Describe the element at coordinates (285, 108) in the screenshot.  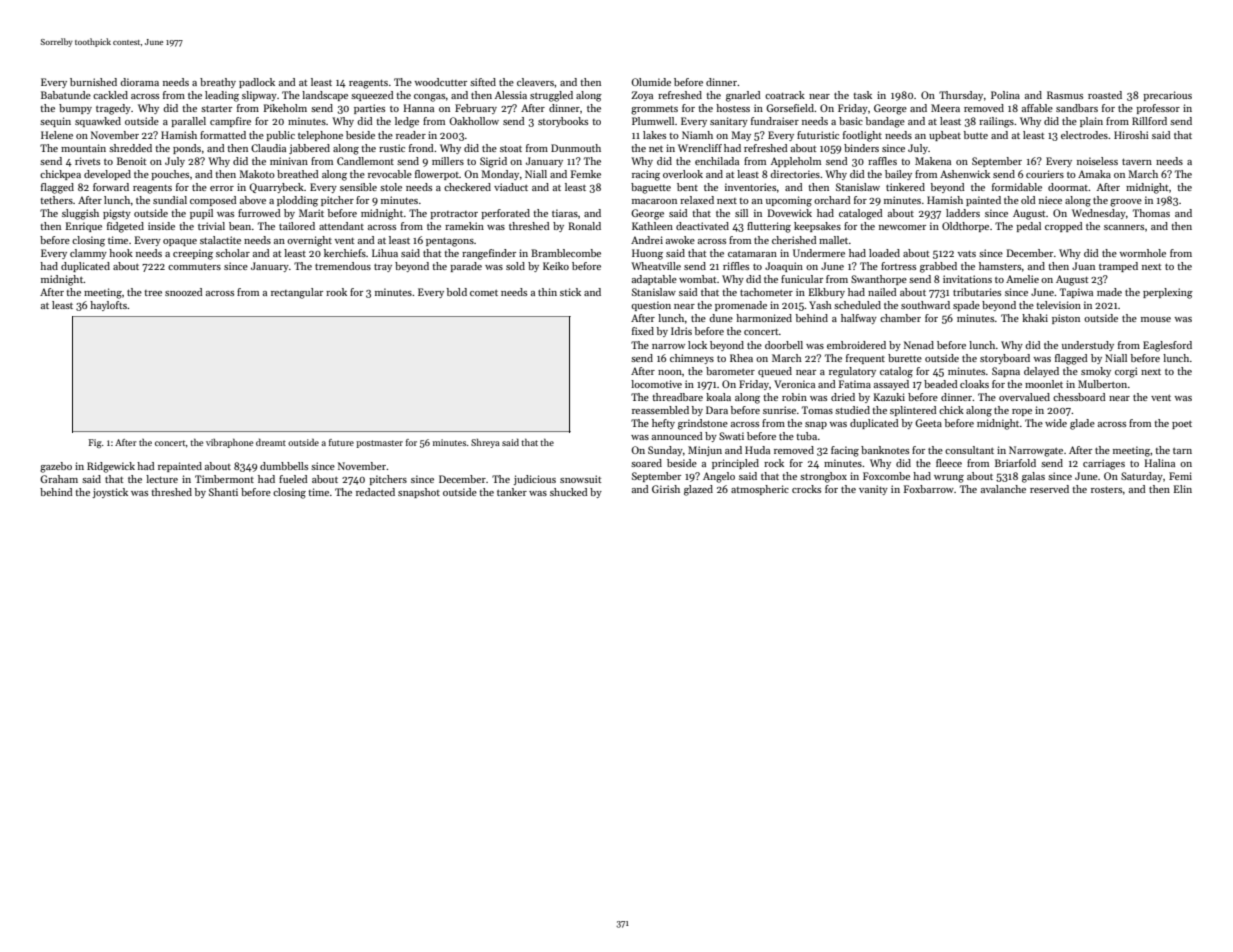
I see `Pikeholm` at that location.
